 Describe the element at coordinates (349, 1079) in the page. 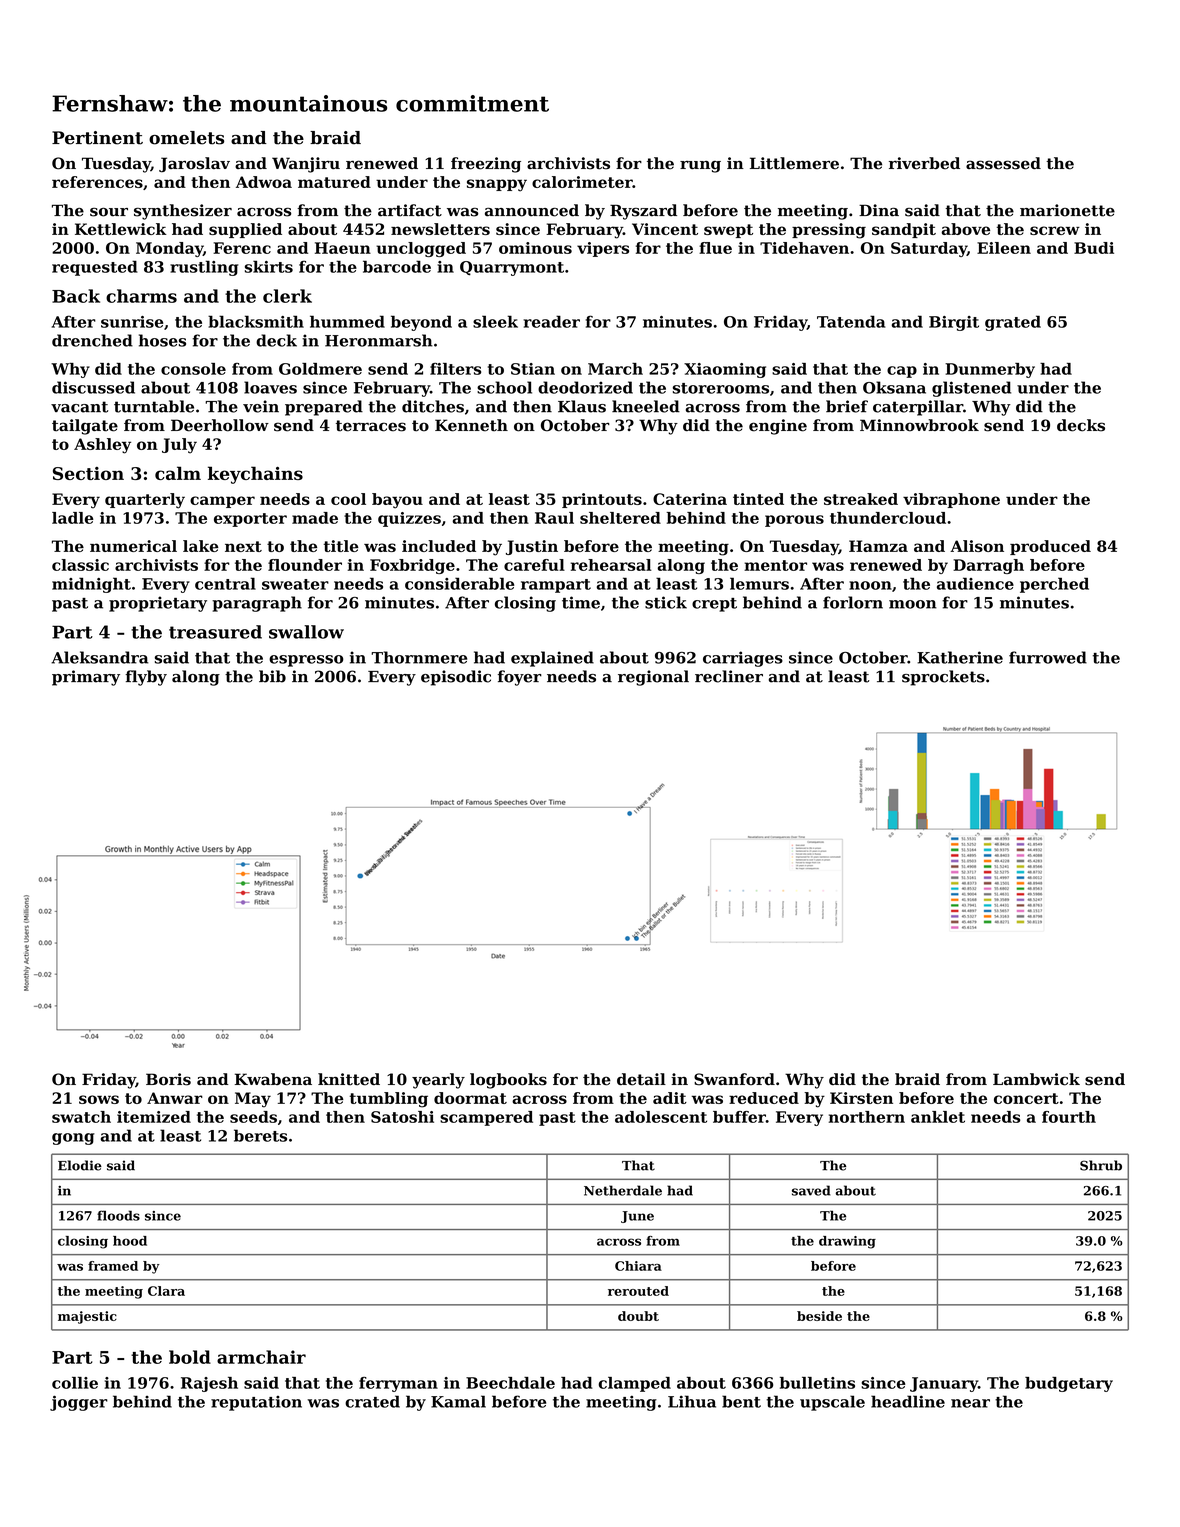

I see `knitted` at that location.
